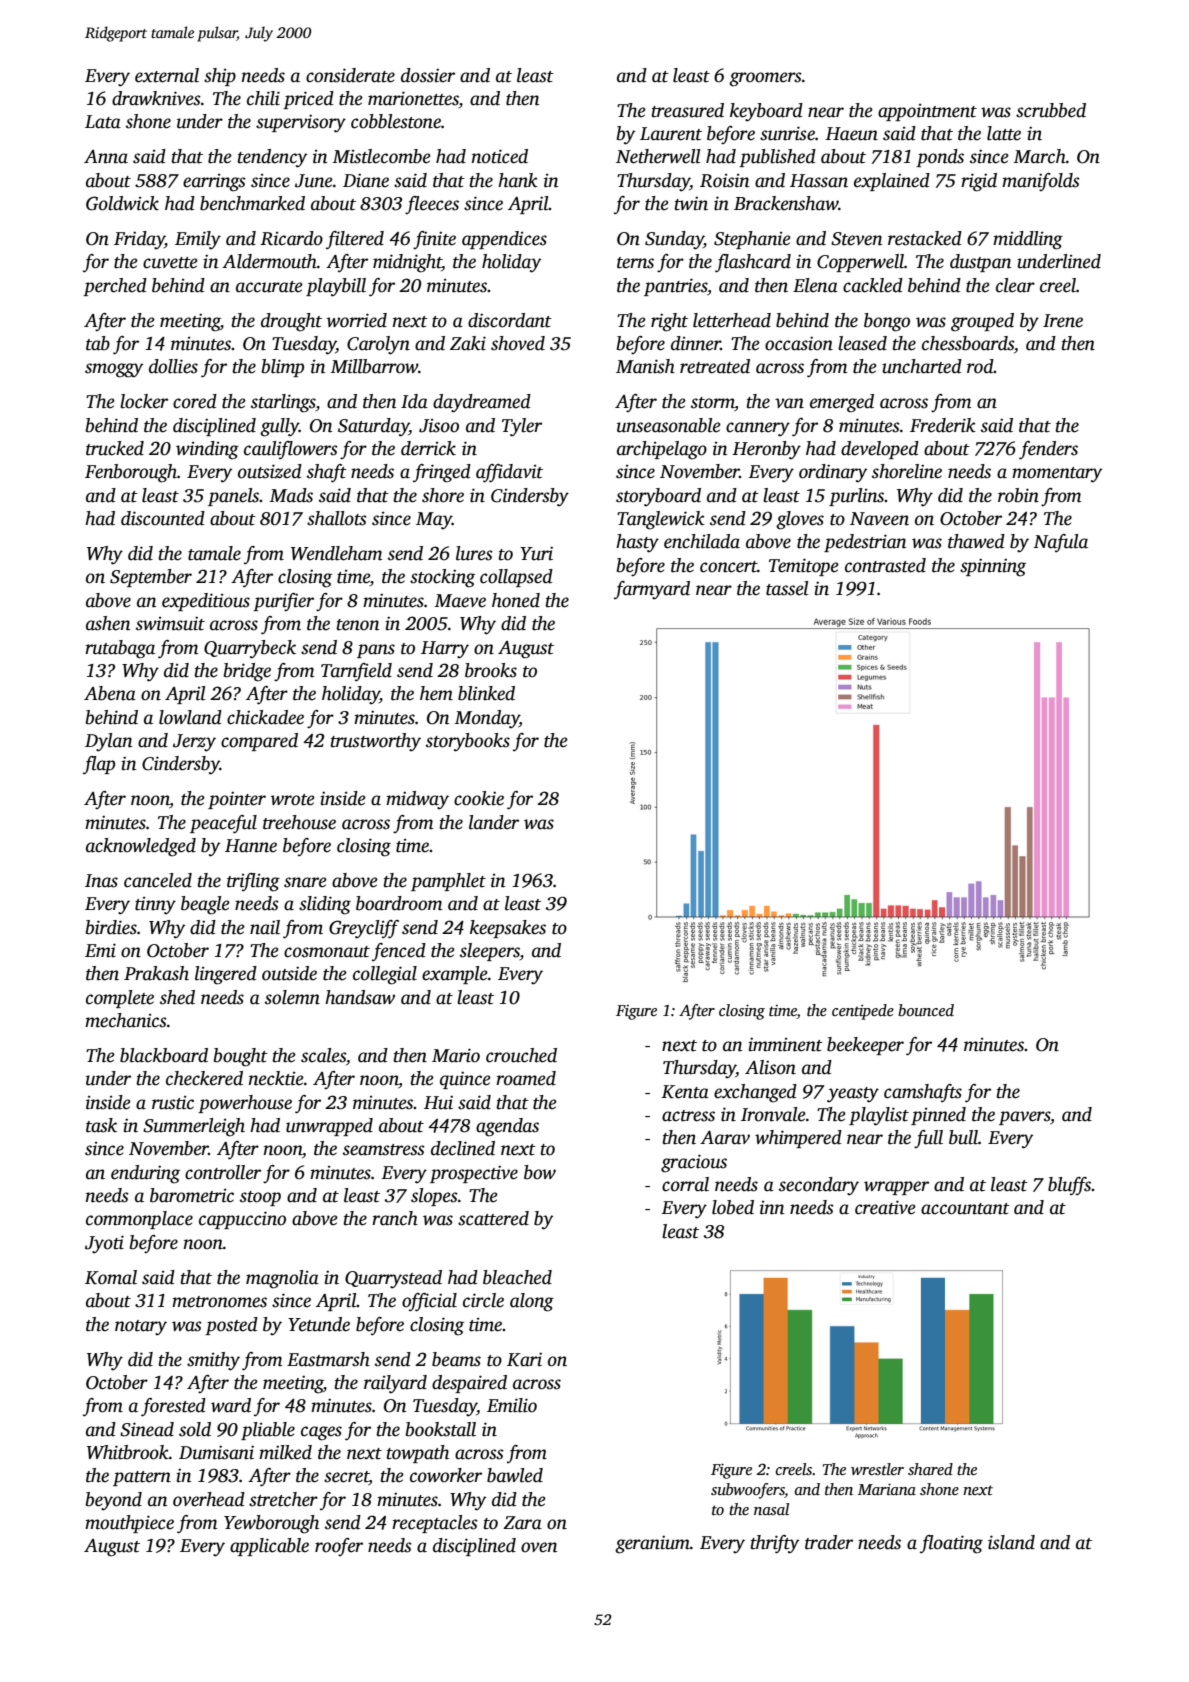 This screenshot has width=1189, height=1682. Describe the element at coordinates (337, 518) in the screenshot. I see `shallots` at that location.
